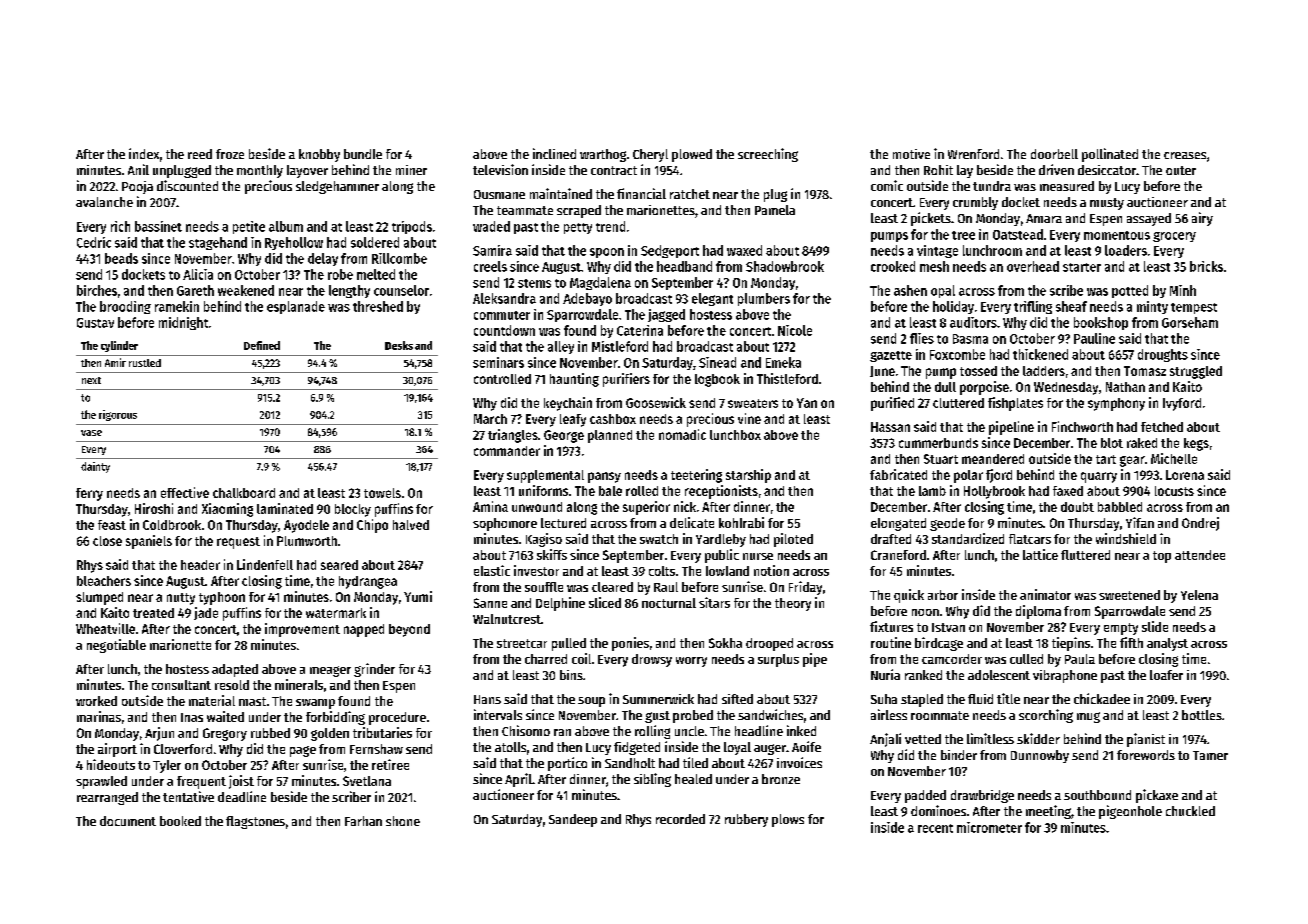  Describe the element at coordinates (544, 540) in the screenshot. I see `Kagiso` at that location.
